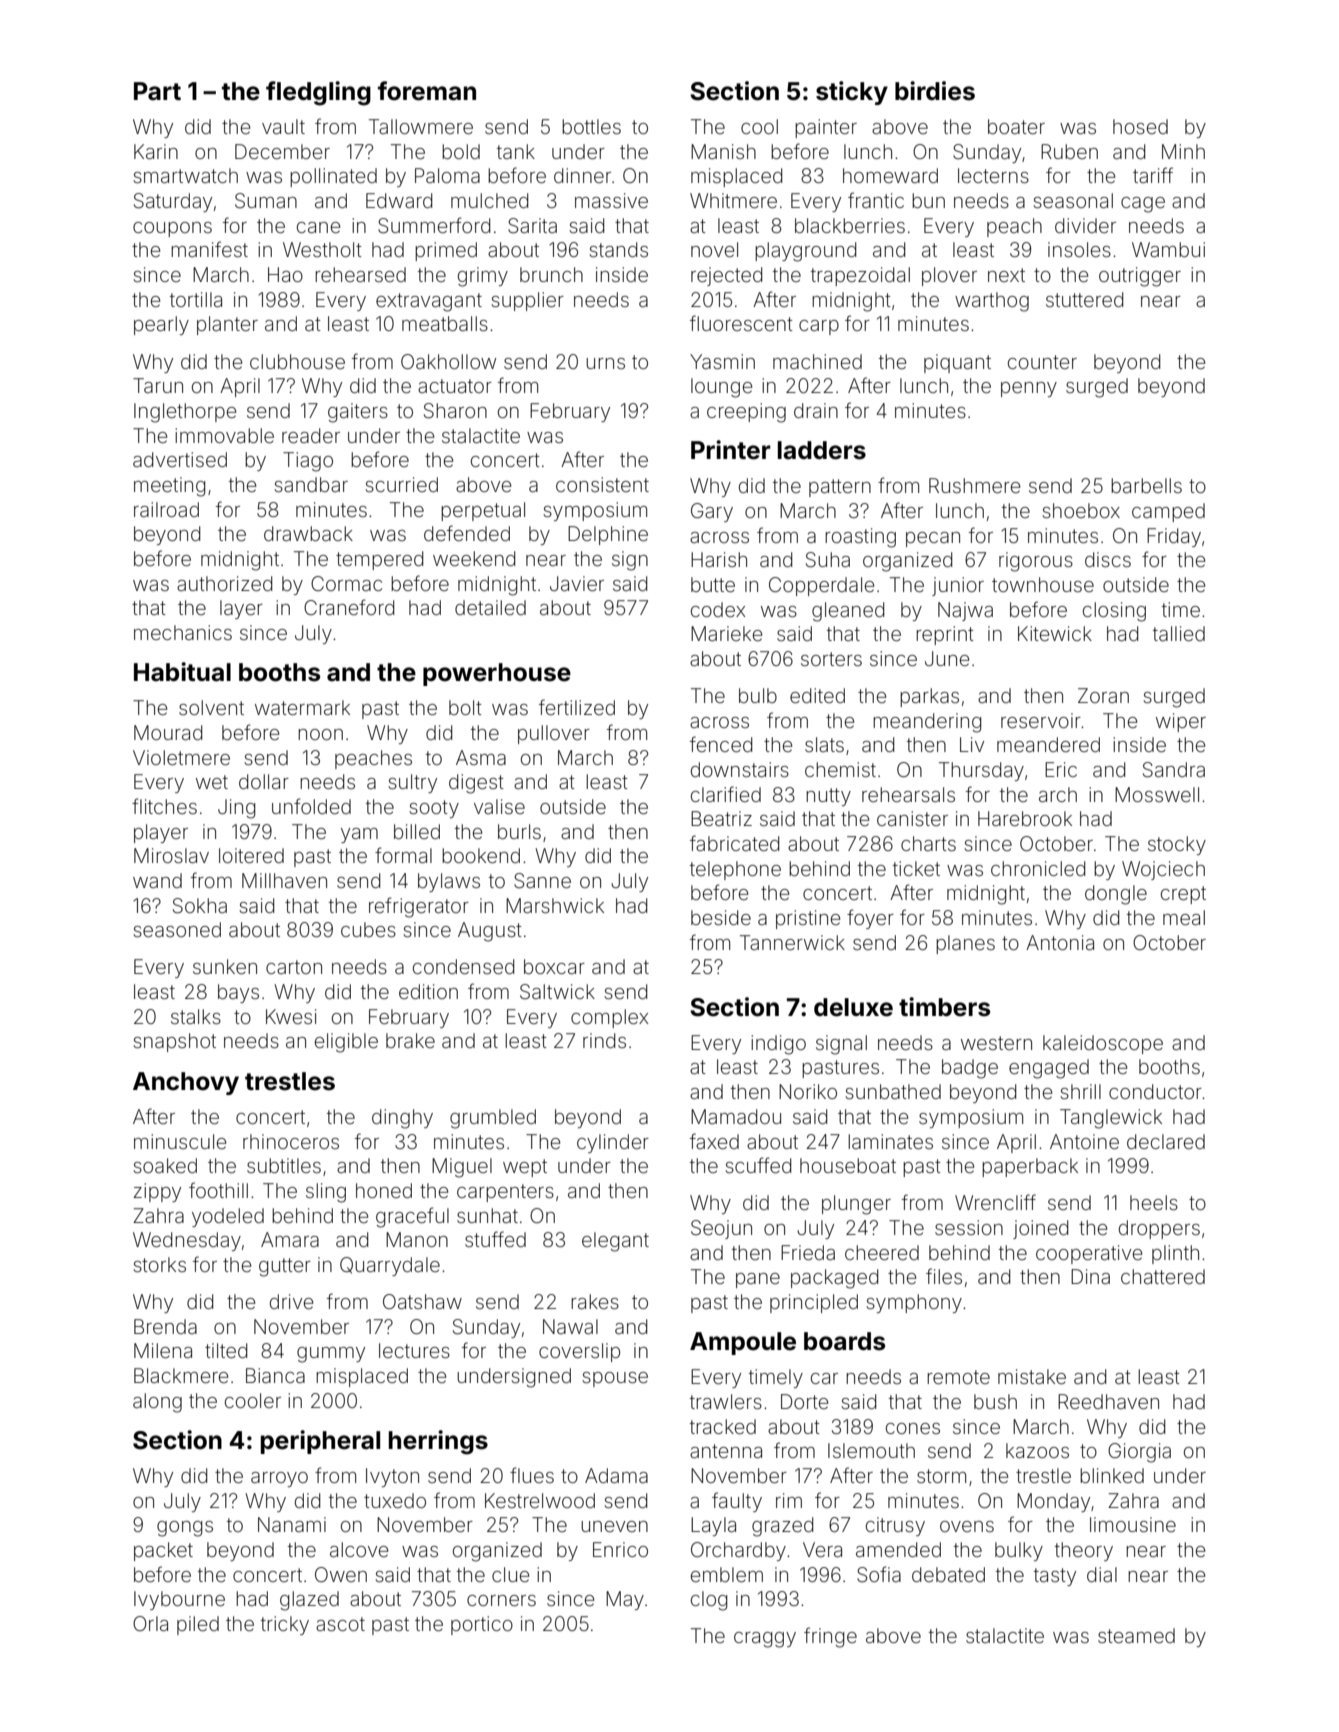 The height and width of the document is (1732, 1339). Describe the element at coordinates (605, 363) in the document. I see `urns` at that location.
